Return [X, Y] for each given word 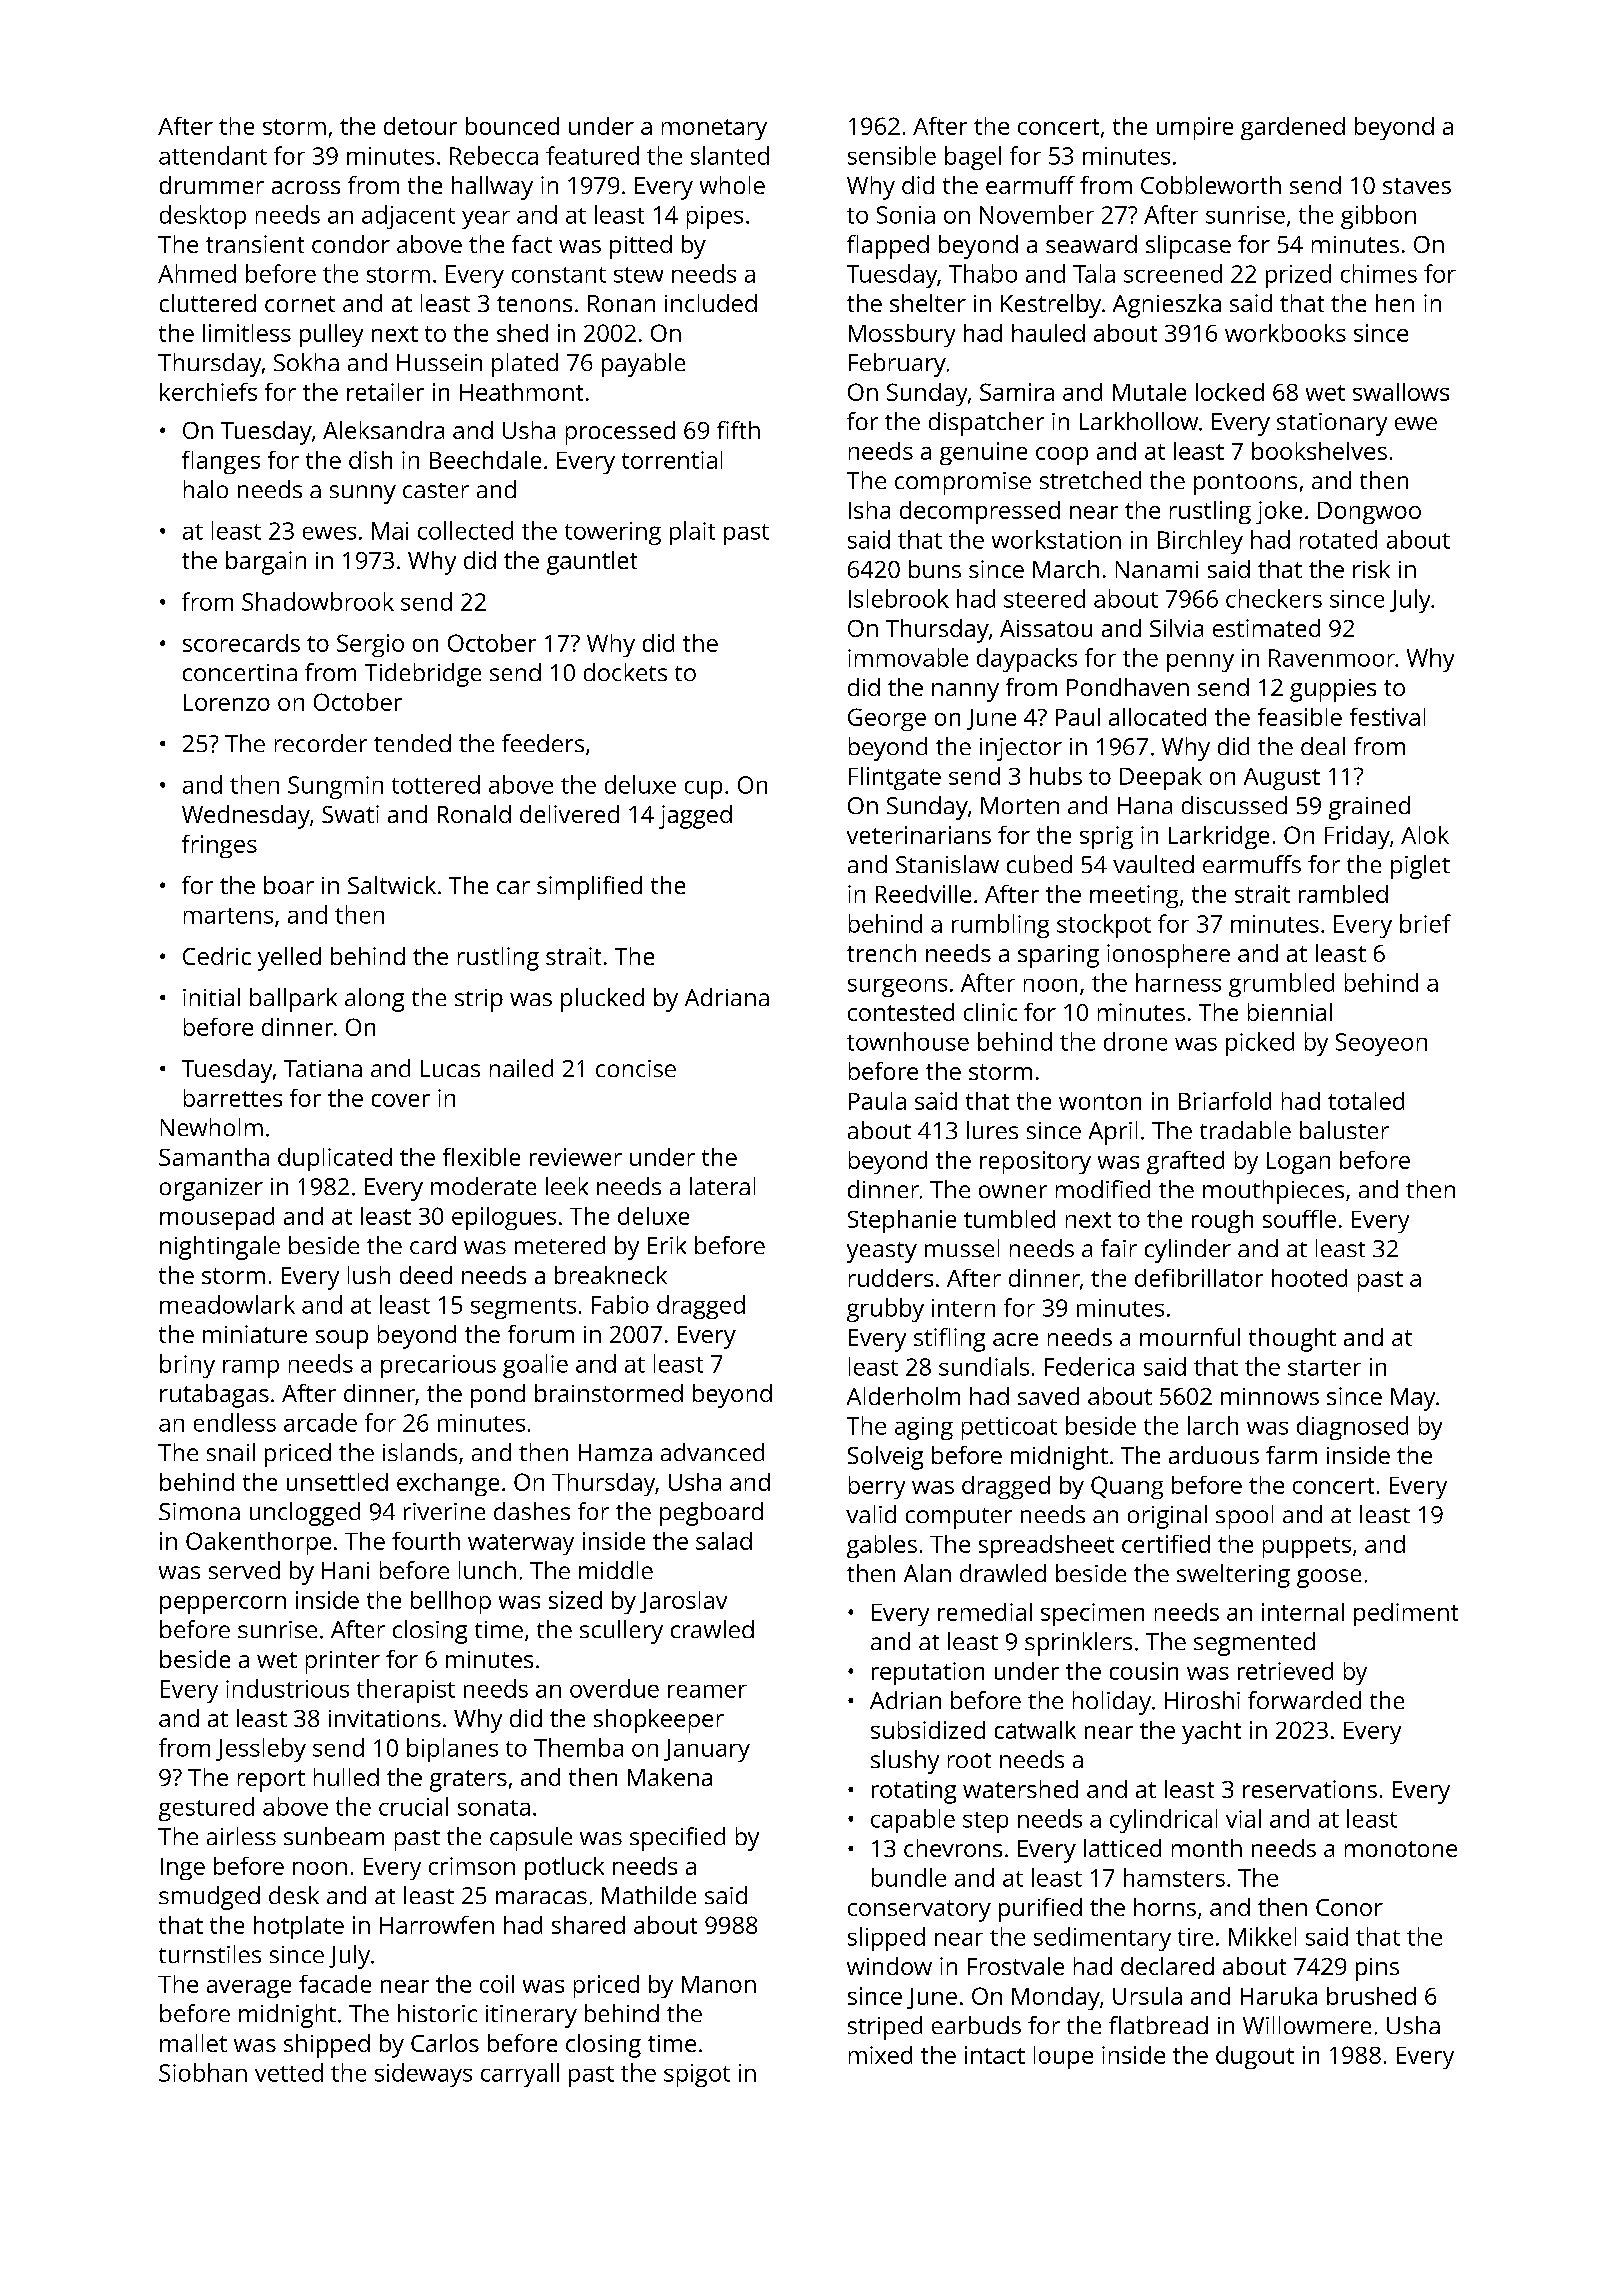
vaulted [1153, 864]
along [374, 1000]
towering [613, 533]
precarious [438, 1366]
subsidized [928, 1730]
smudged [209, 1898]
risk [1371, 569]
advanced [712, 1452]
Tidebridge [423, 675]
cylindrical [1163, 1821]
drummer [212, 185]
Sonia [906, 215]
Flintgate [895, 778]
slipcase [1188, 247]
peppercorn [223, 1605]
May [1413, 1399]
